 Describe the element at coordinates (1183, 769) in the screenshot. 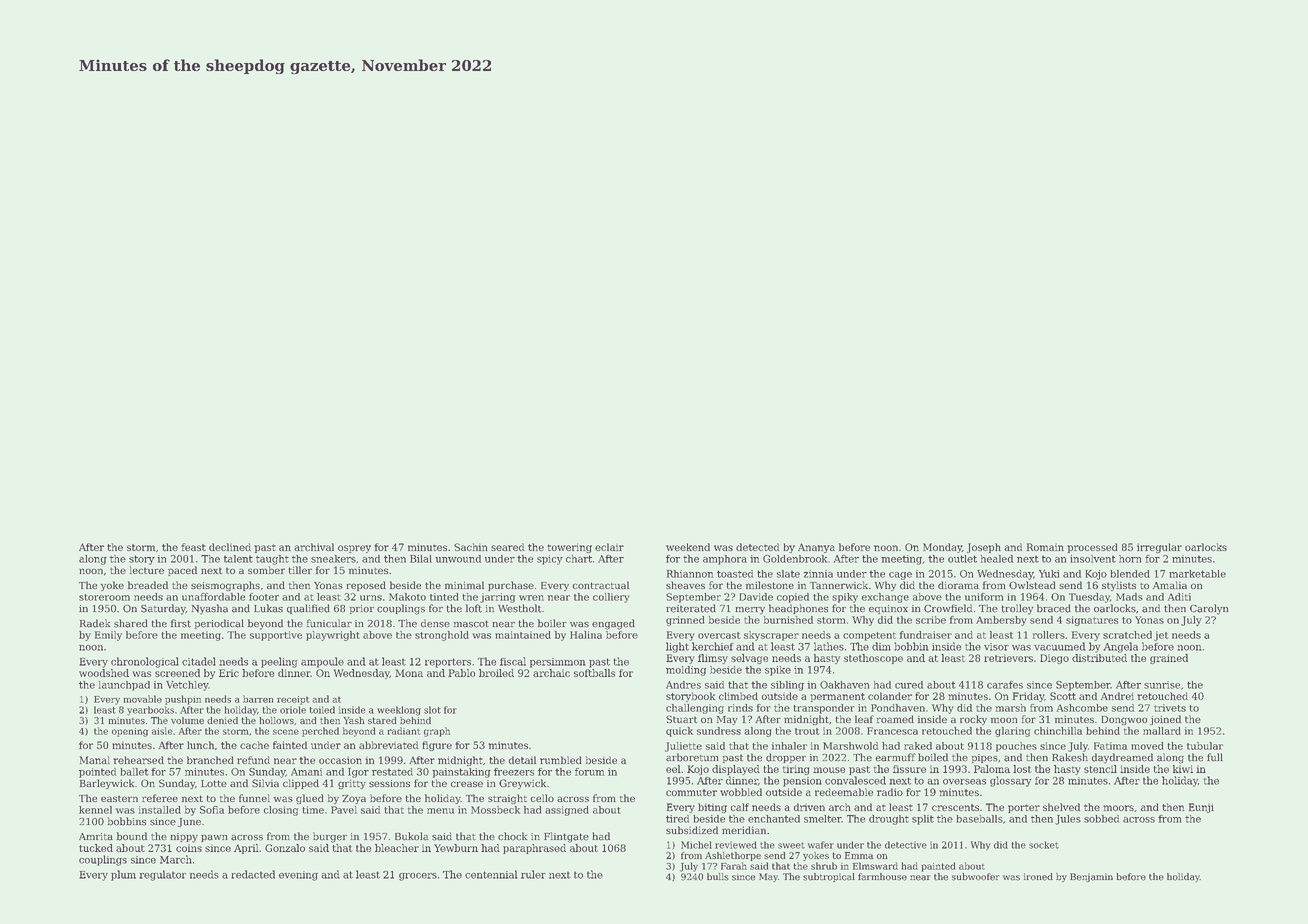

I see `kiwi` at that location.
